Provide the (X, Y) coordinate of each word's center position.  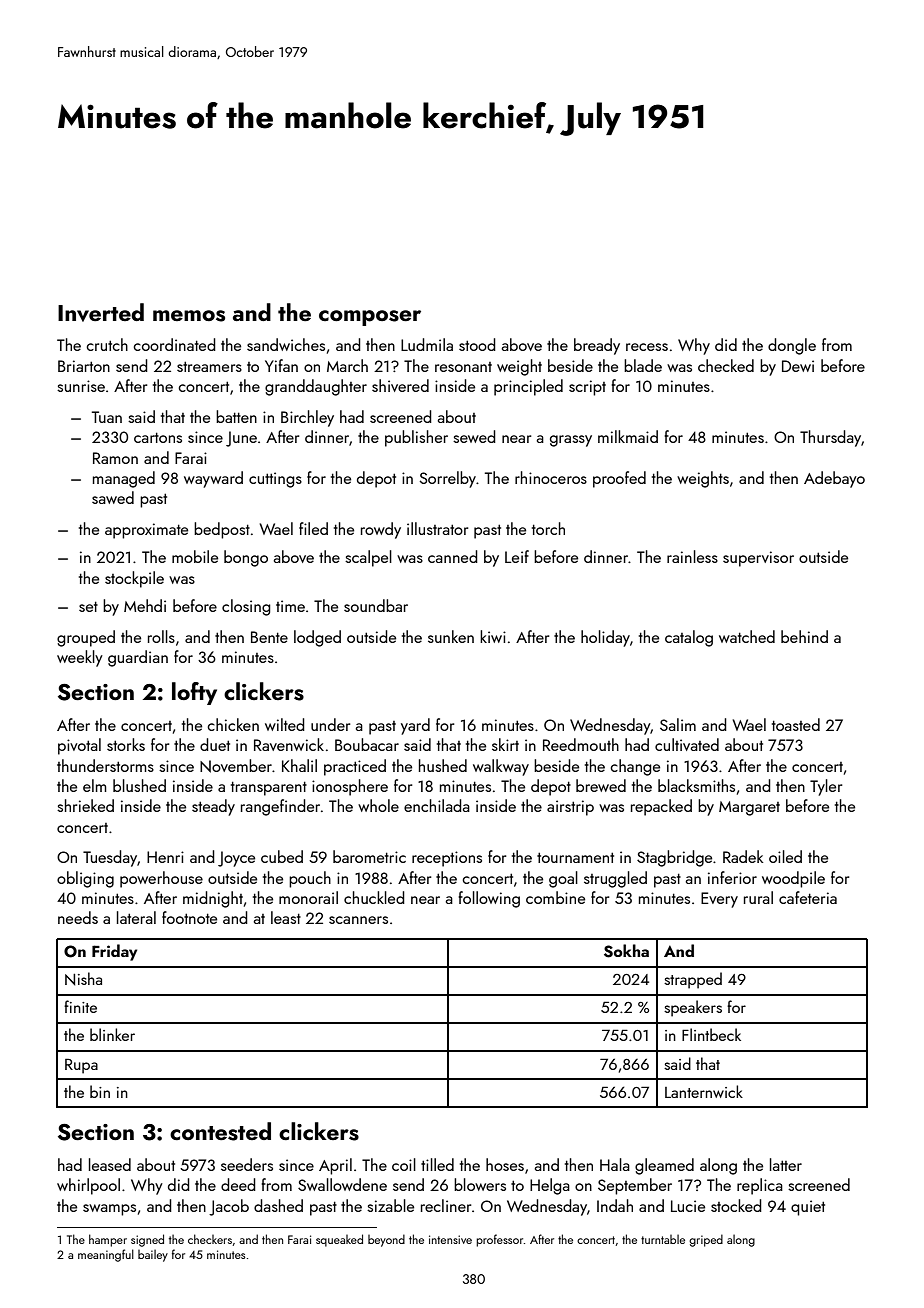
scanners (358, 920)
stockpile (134, 579)
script (587, 388)
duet (215, 744)
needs (78, 917)
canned (453, 556)
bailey (153, 1255)
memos (189, 316)
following (489, 899)
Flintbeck (711, 1034)
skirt (505, 744)
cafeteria (808, 897)
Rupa (81, 1066)
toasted (796, 724)
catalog (689, 638)
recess (647, 347)
